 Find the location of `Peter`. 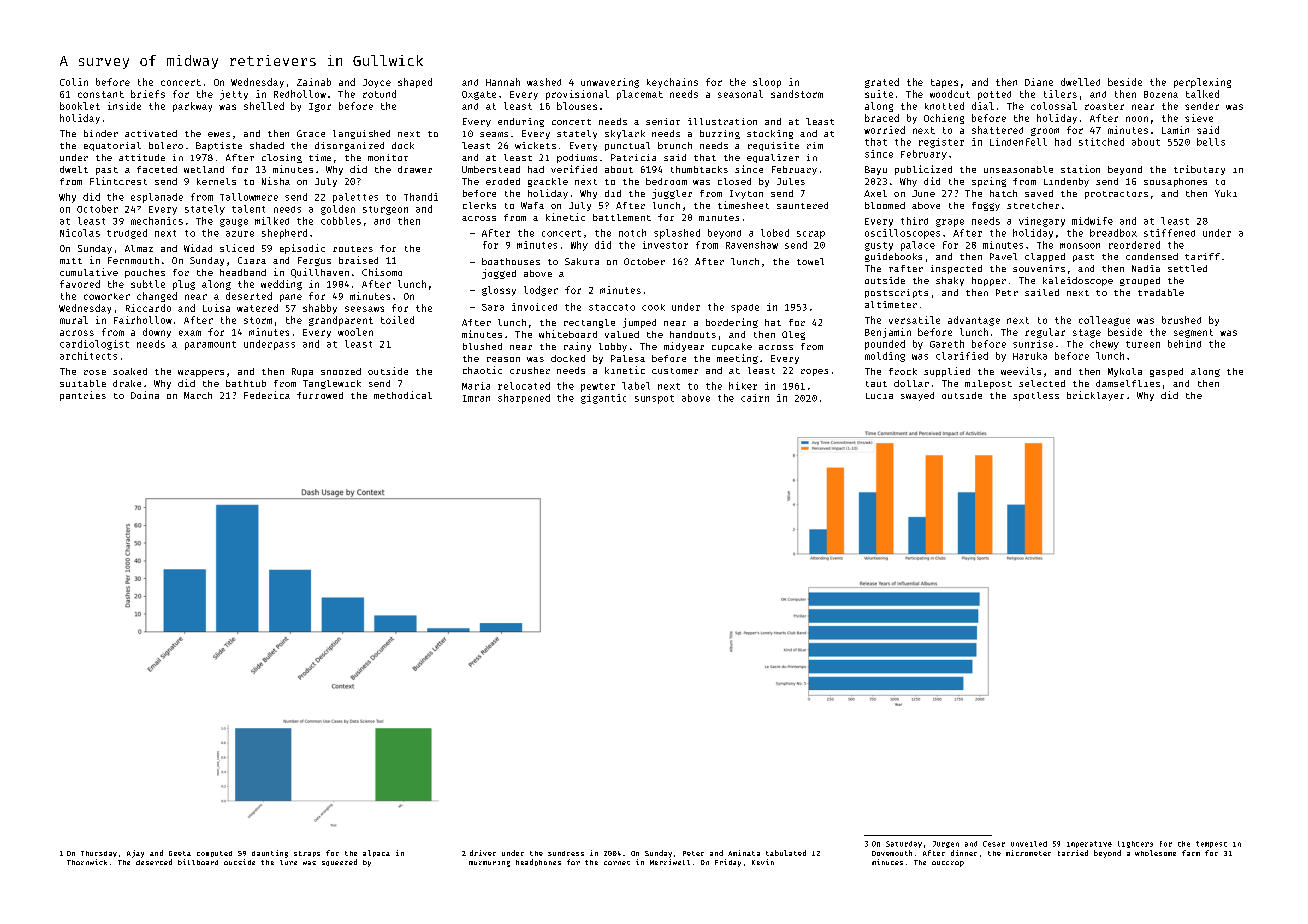

Peter is located at coordinates (693, 853).
